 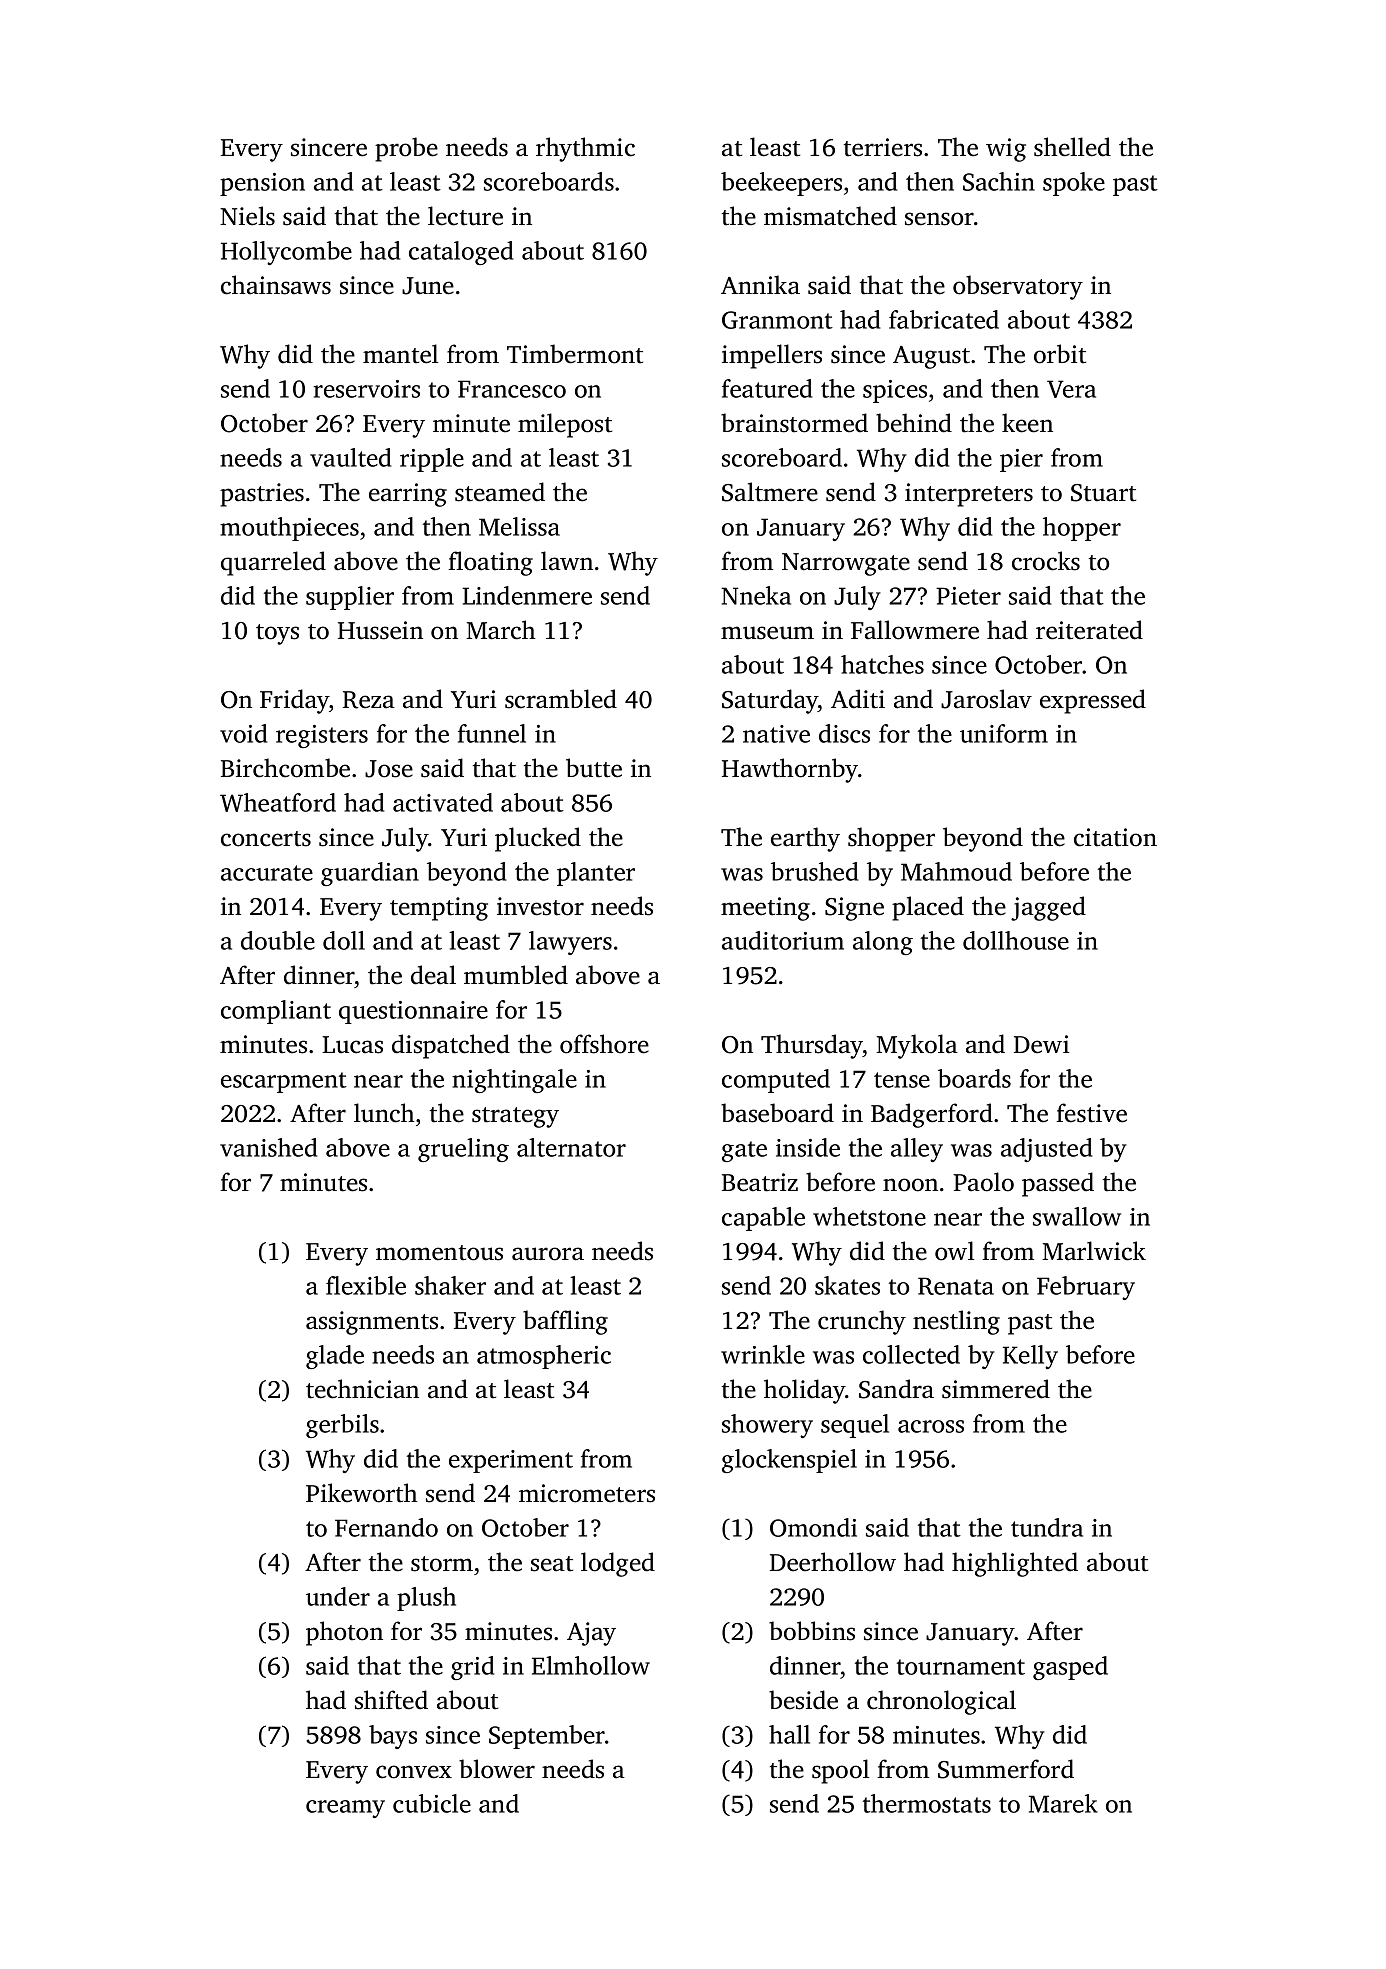 What do you see at coordinates (366, 1285) in the document?
I see `flexible` at bounding box center [366, 1285].
